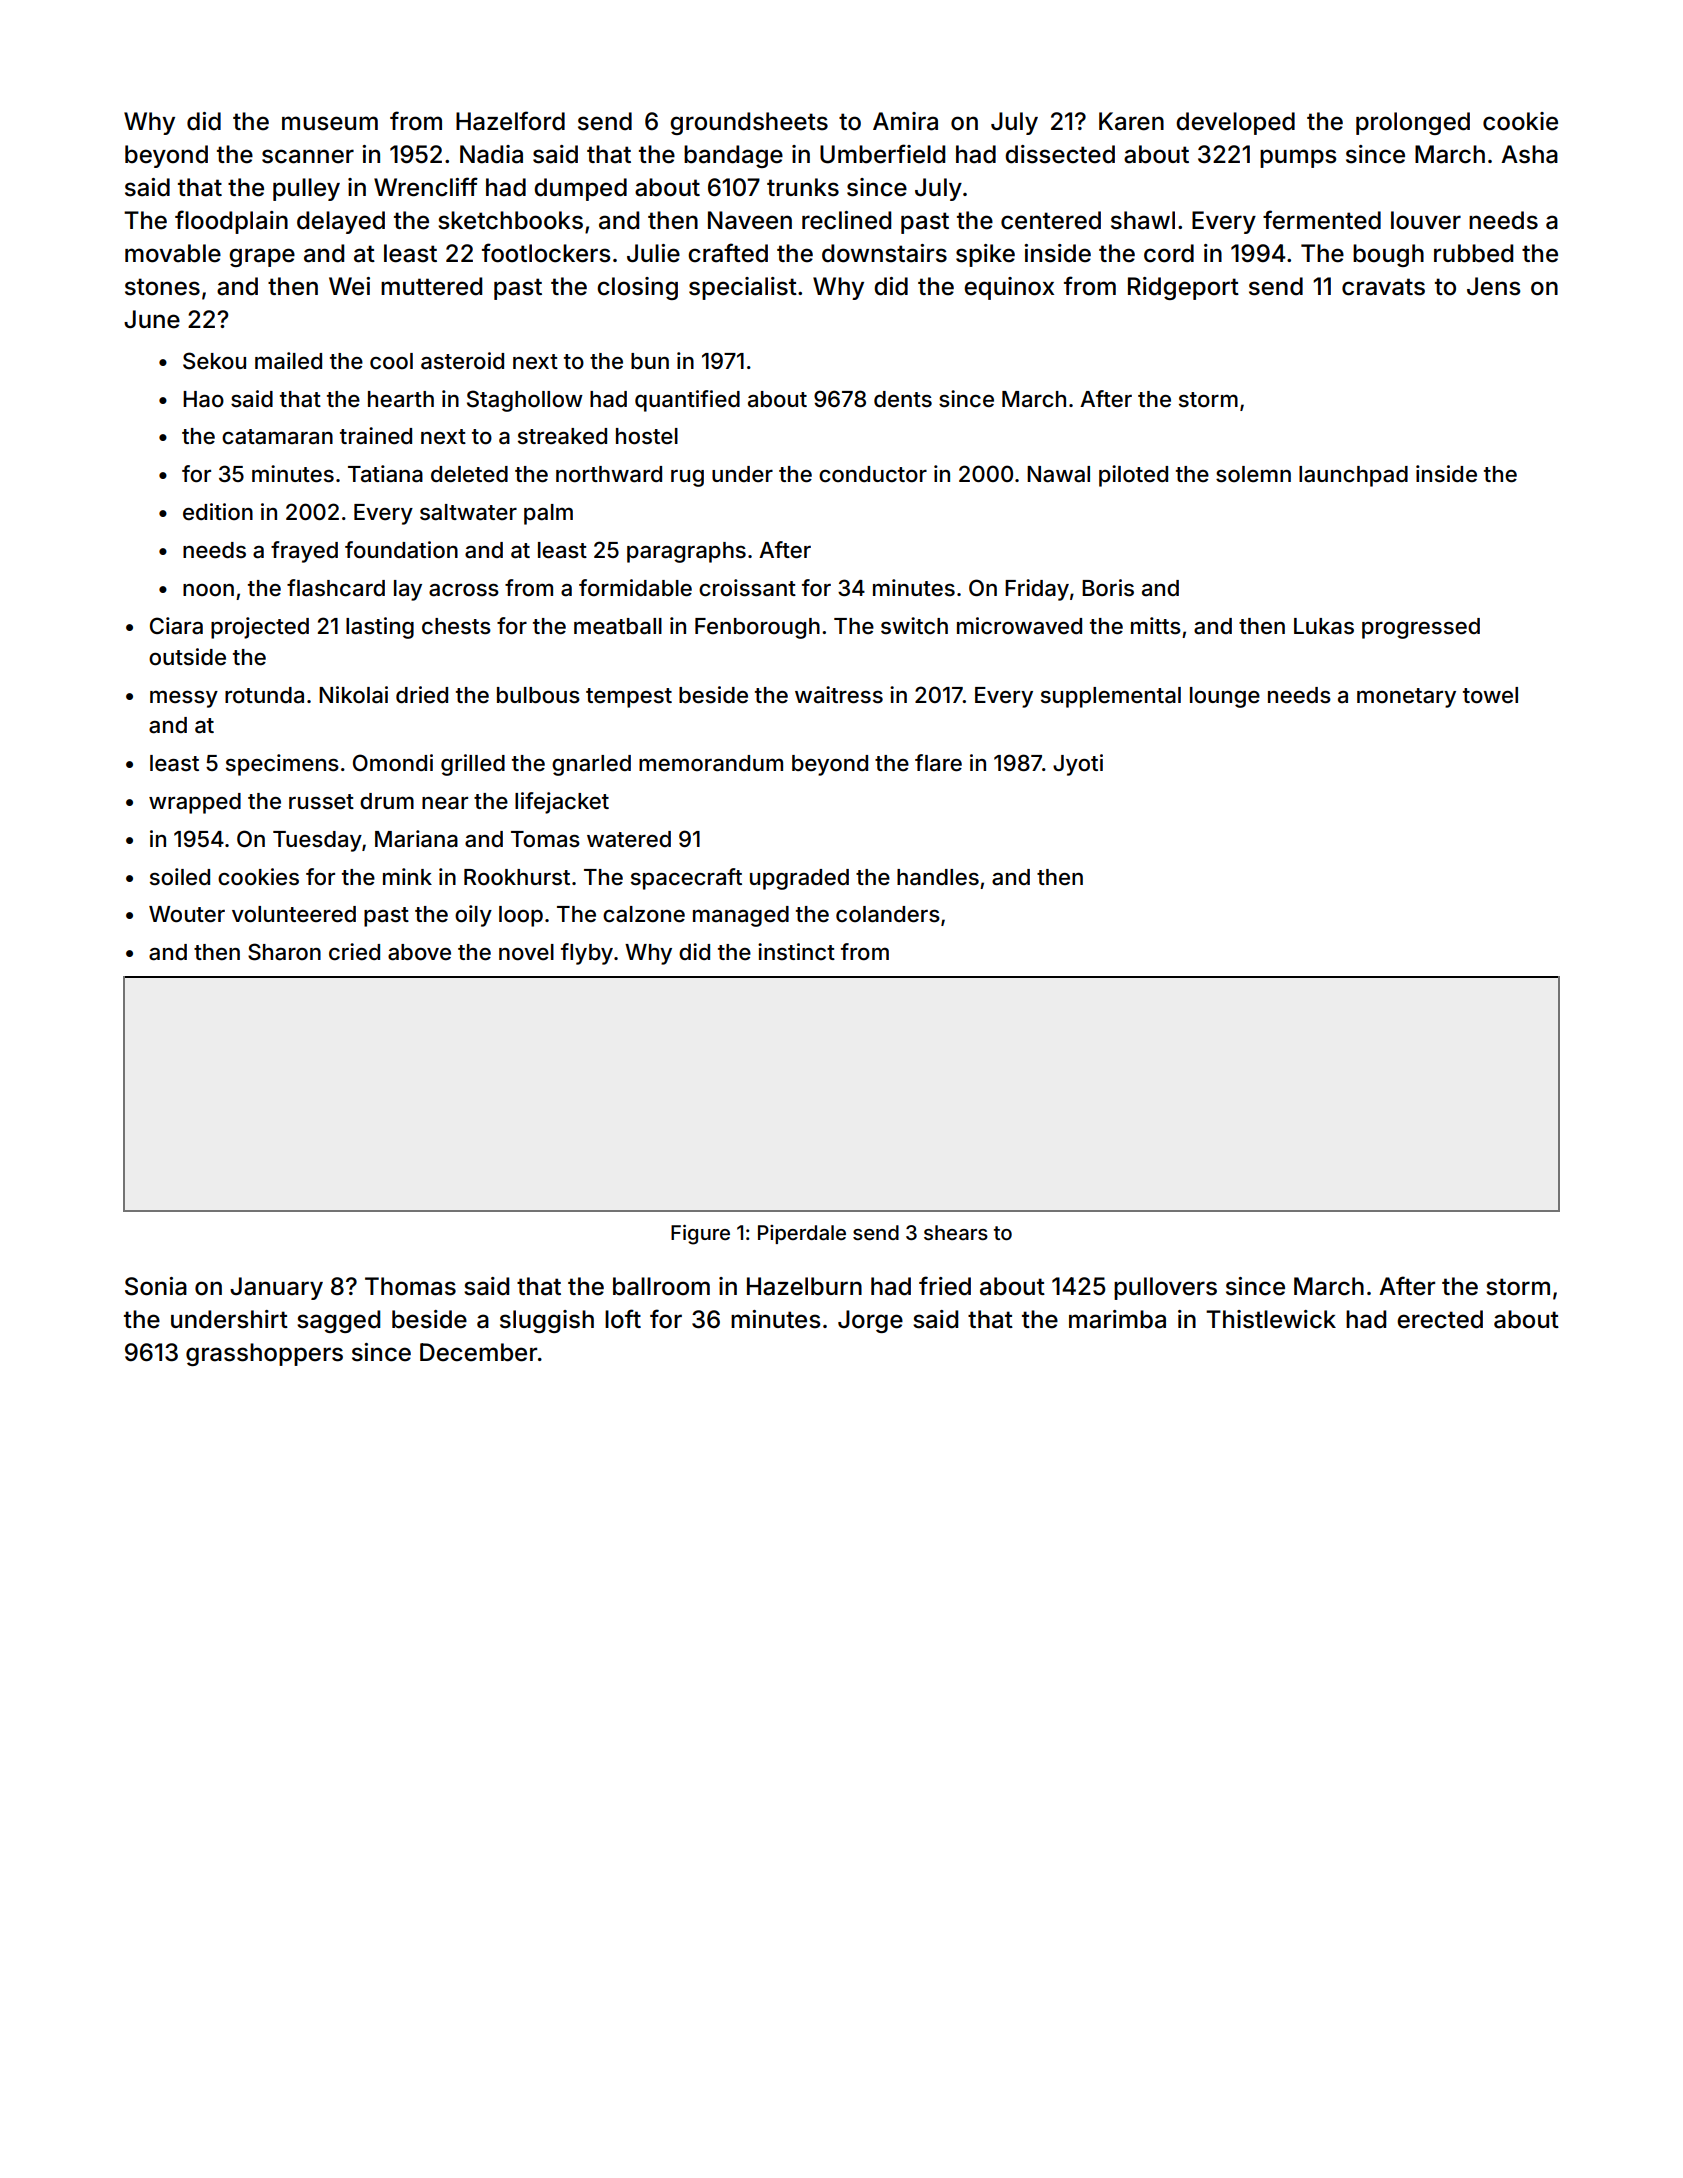  I want to click on towel, so click(1490, 695).
